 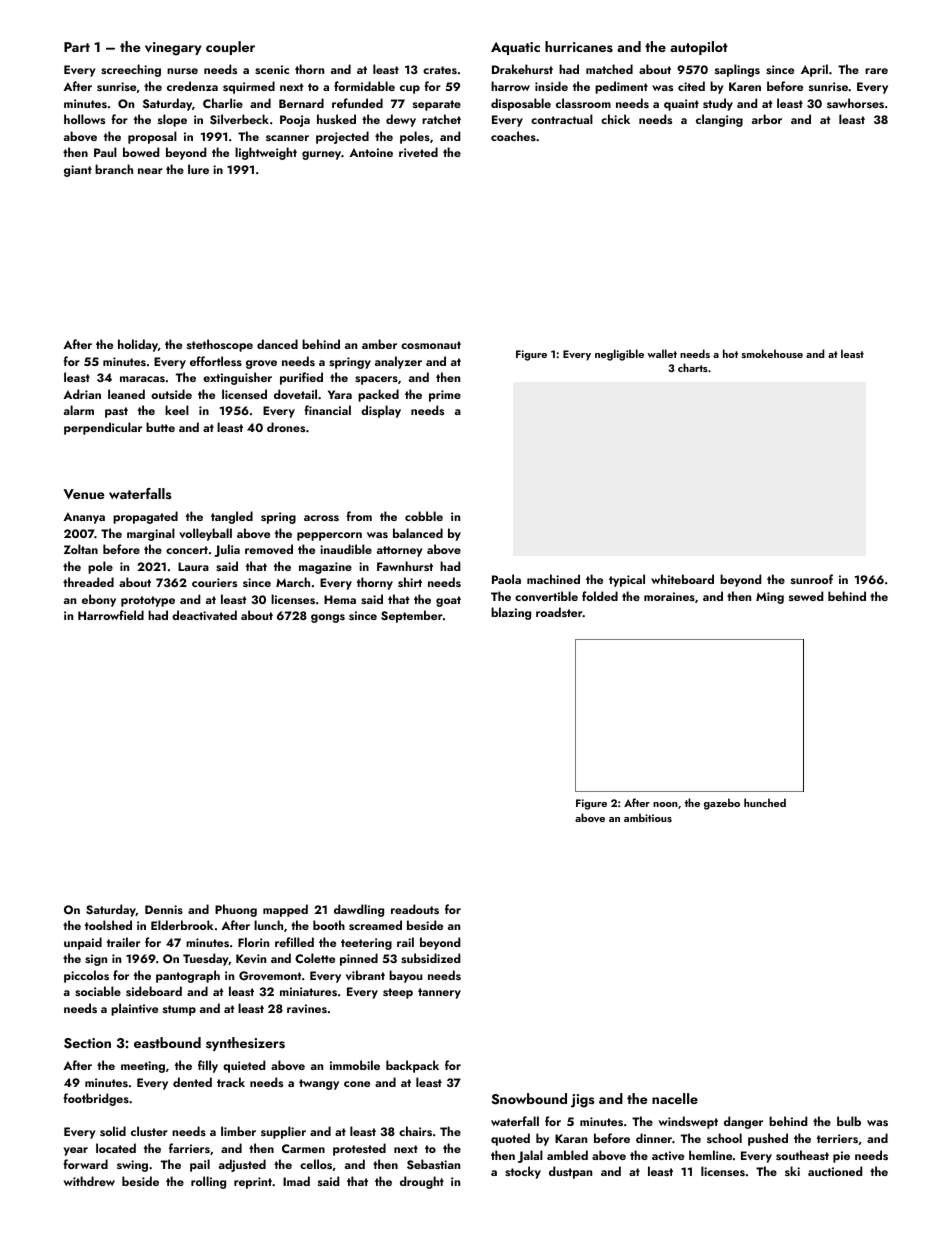 What do you see at coordinates (553, 579) in the document?
I see `machined` at bounding box center [553, 579].
